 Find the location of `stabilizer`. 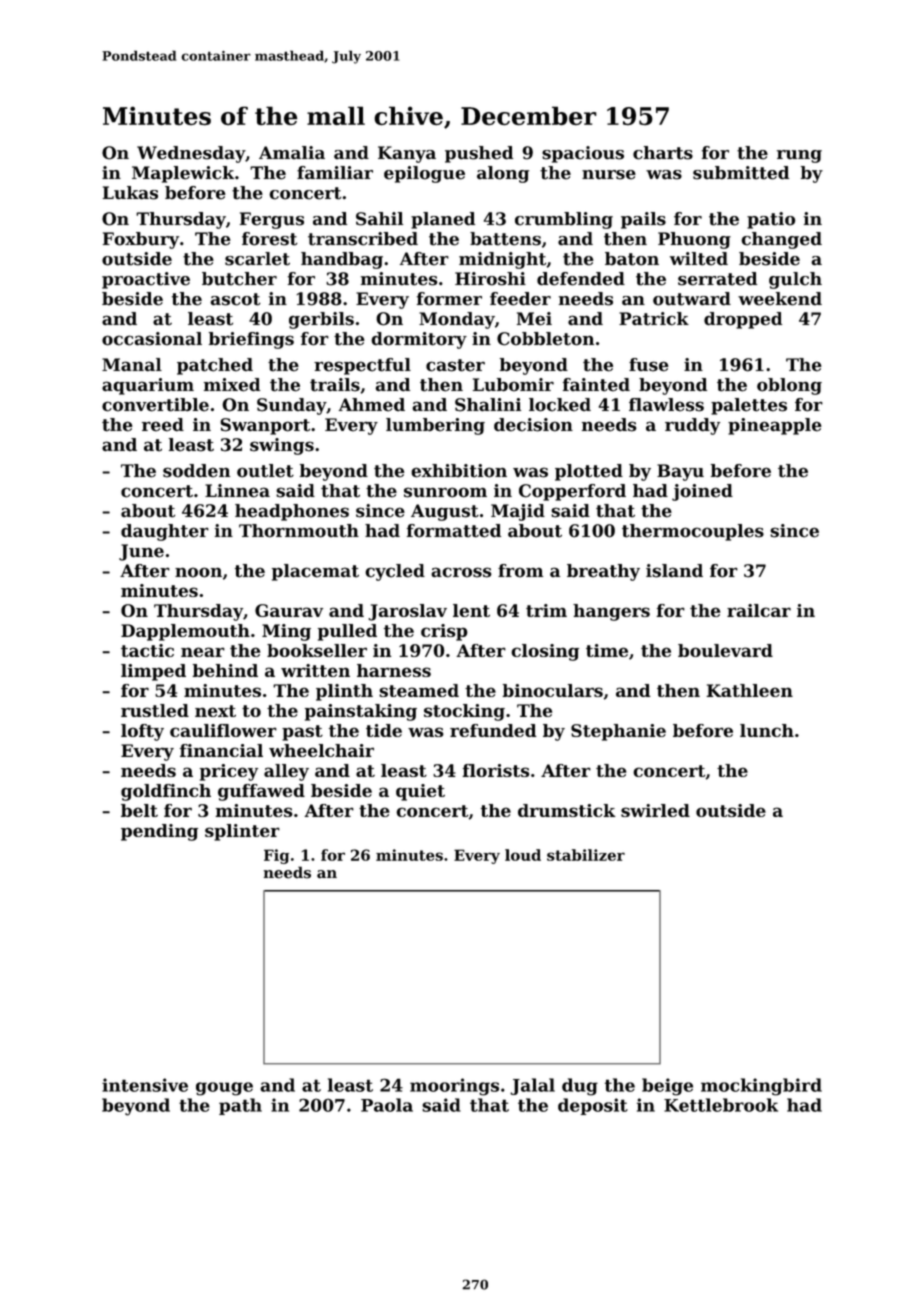

stabilizer is located at coordinates (586, 855).
